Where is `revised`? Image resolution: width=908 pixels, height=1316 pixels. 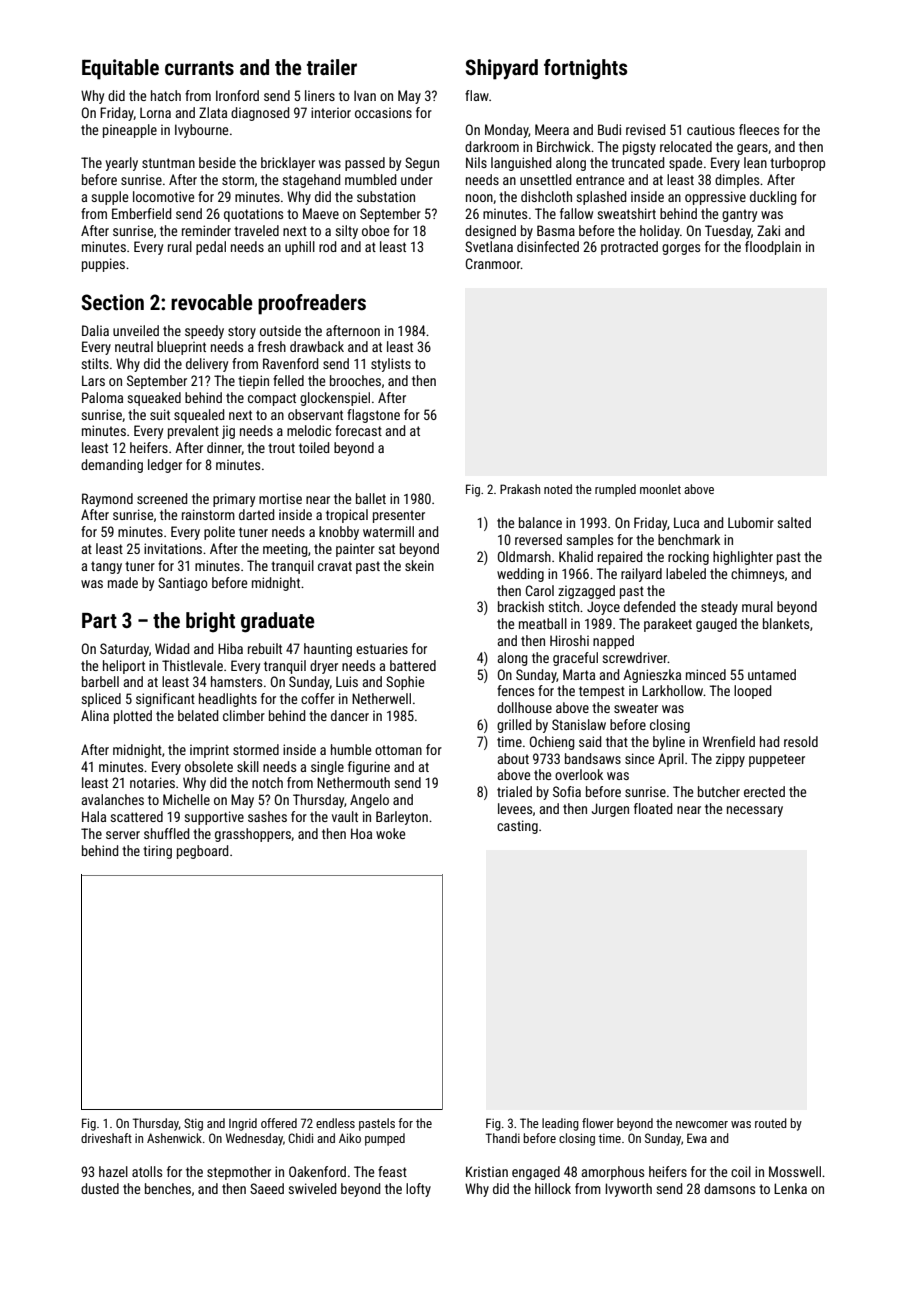 revised is located at coordinates (645, 129).
